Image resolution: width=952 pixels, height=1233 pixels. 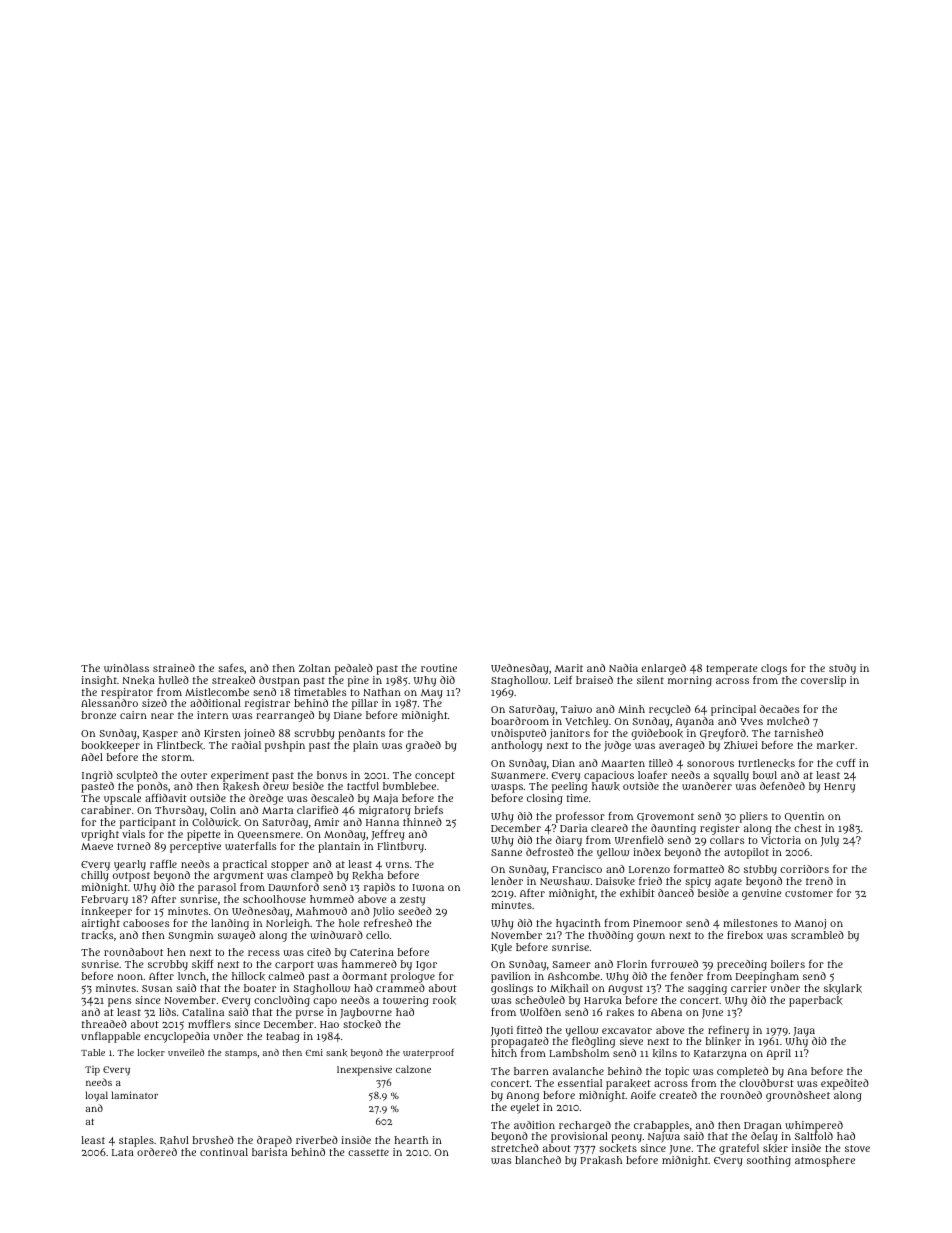 What do you see at coordinates (315, 668) in the screenshot?
I see `Zoltan` at bounding box center [315, 668].
